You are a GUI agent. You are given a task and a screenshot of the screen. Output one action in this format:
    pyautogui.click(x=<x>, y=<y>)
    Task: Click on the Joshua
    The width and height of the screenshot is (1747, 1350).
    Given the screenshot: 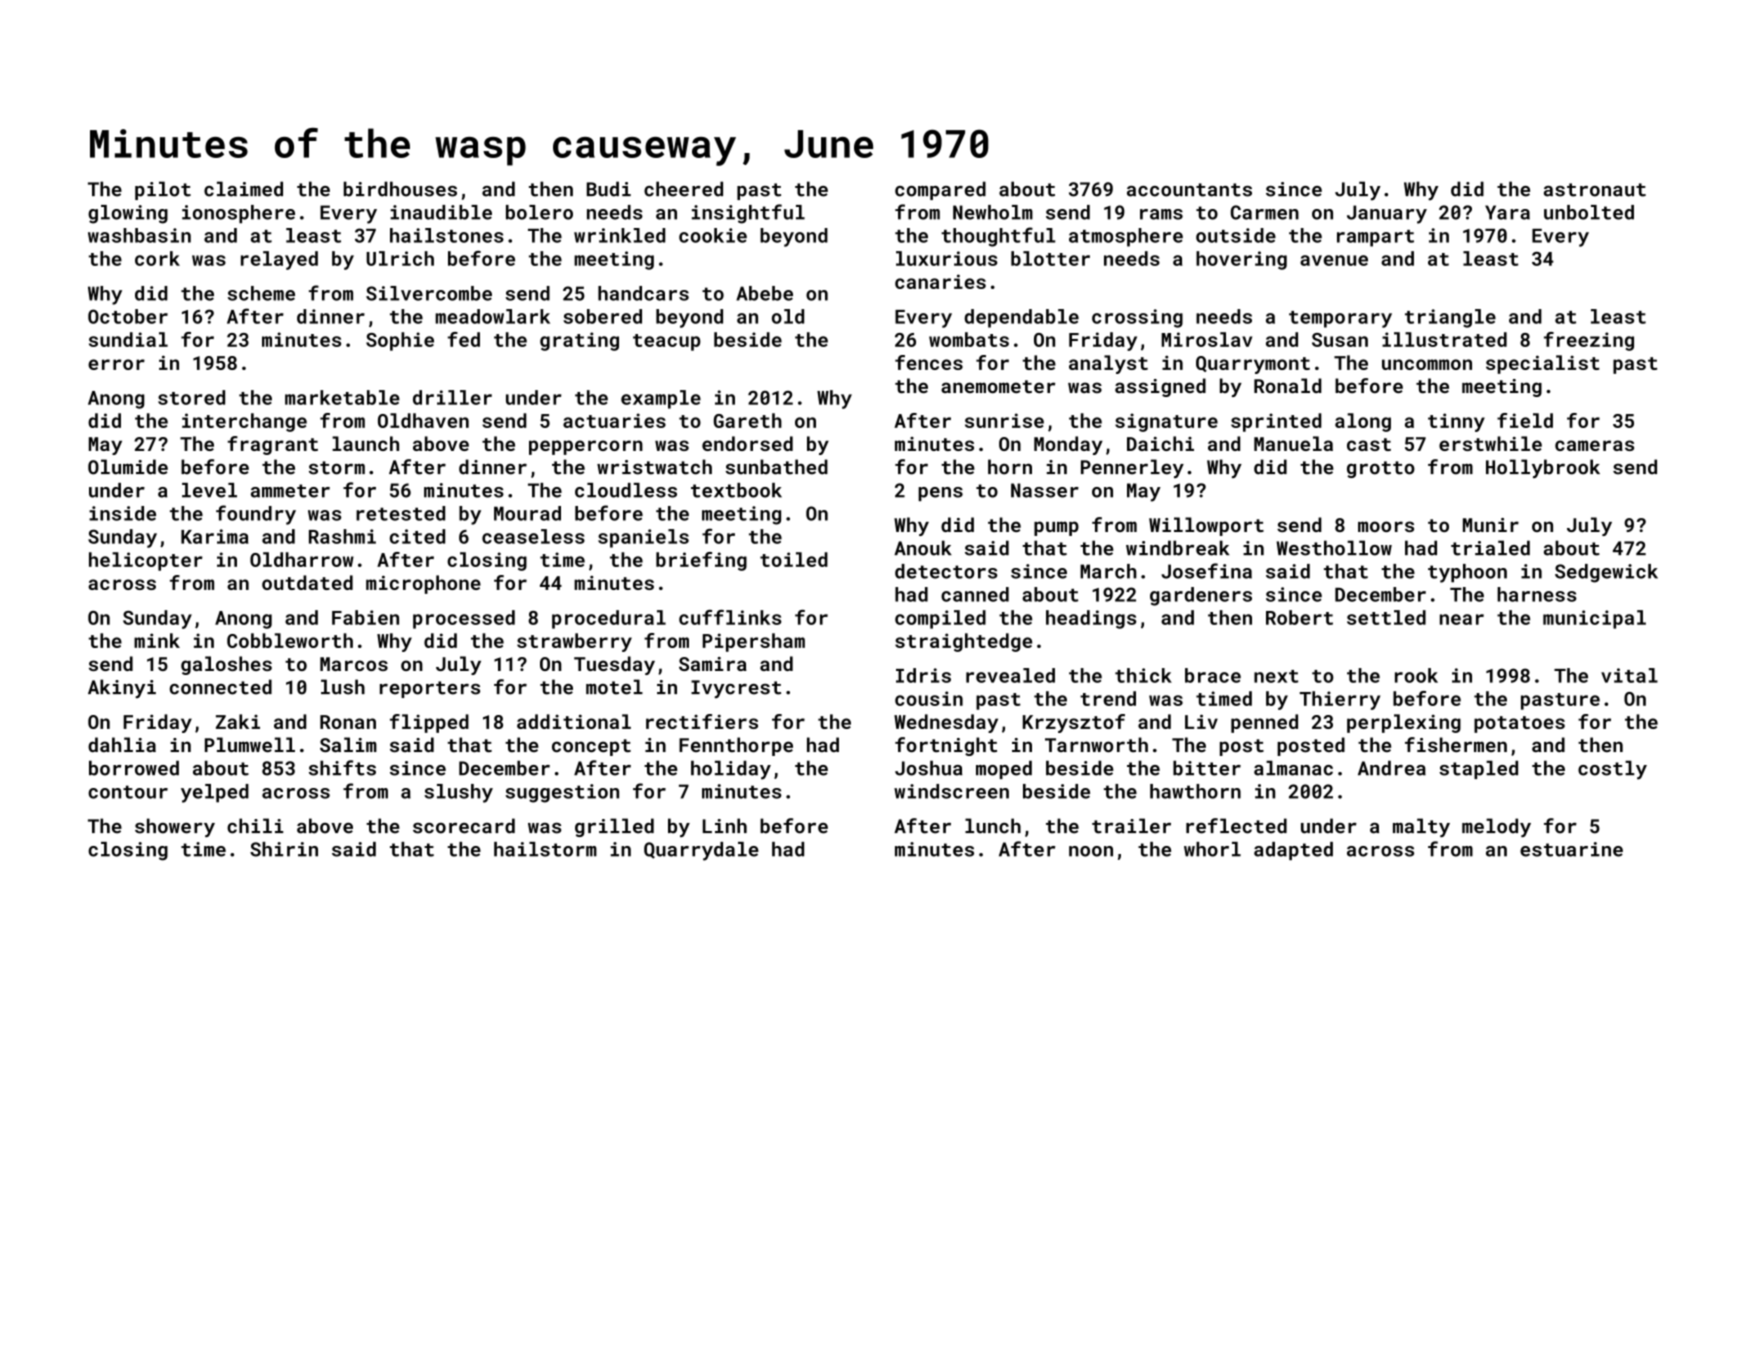 What is the action you would take?
    pyautogui.click(x=928, y=768)
